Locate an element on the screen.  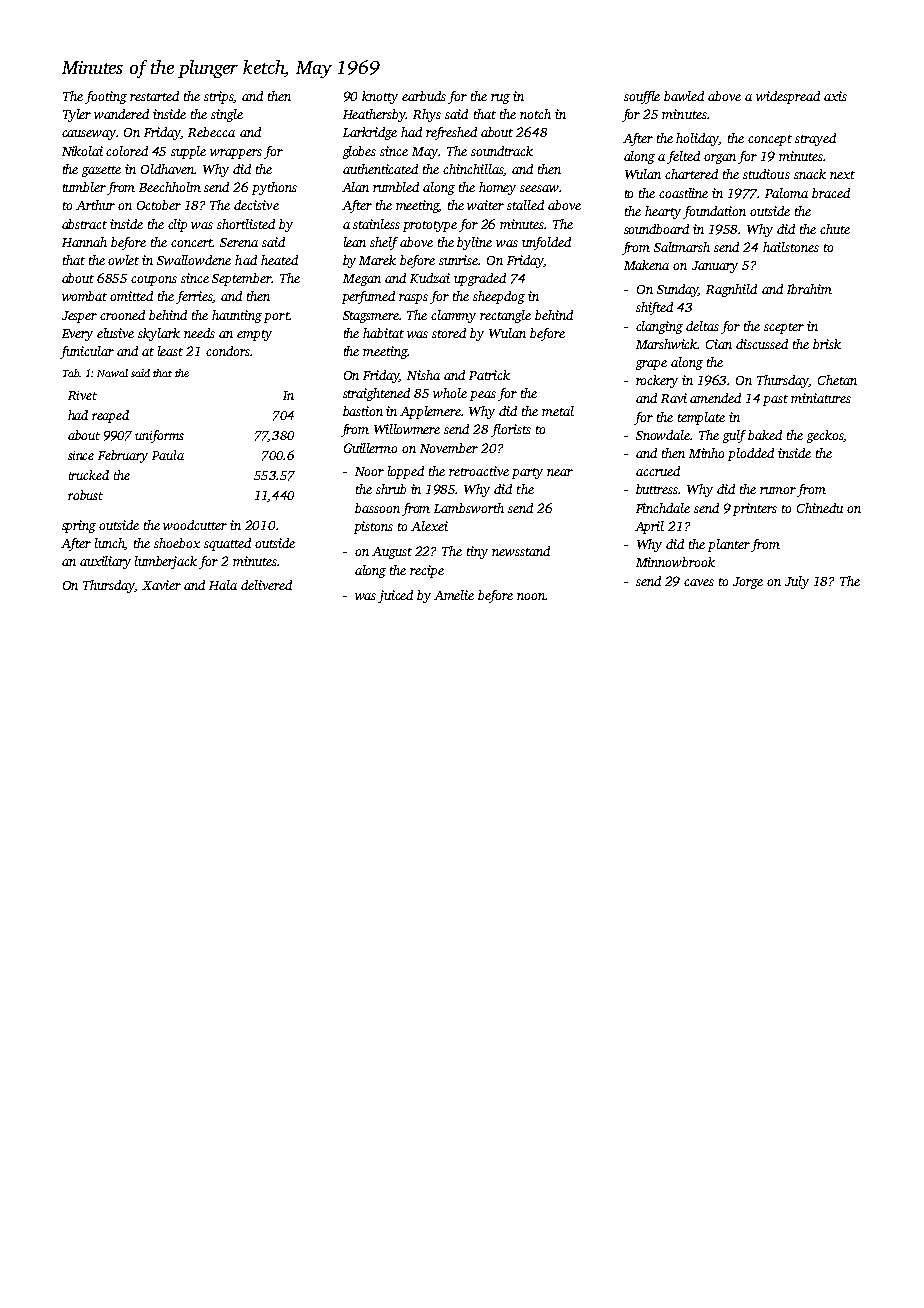
holiday is located at coordinates (697, 139).
